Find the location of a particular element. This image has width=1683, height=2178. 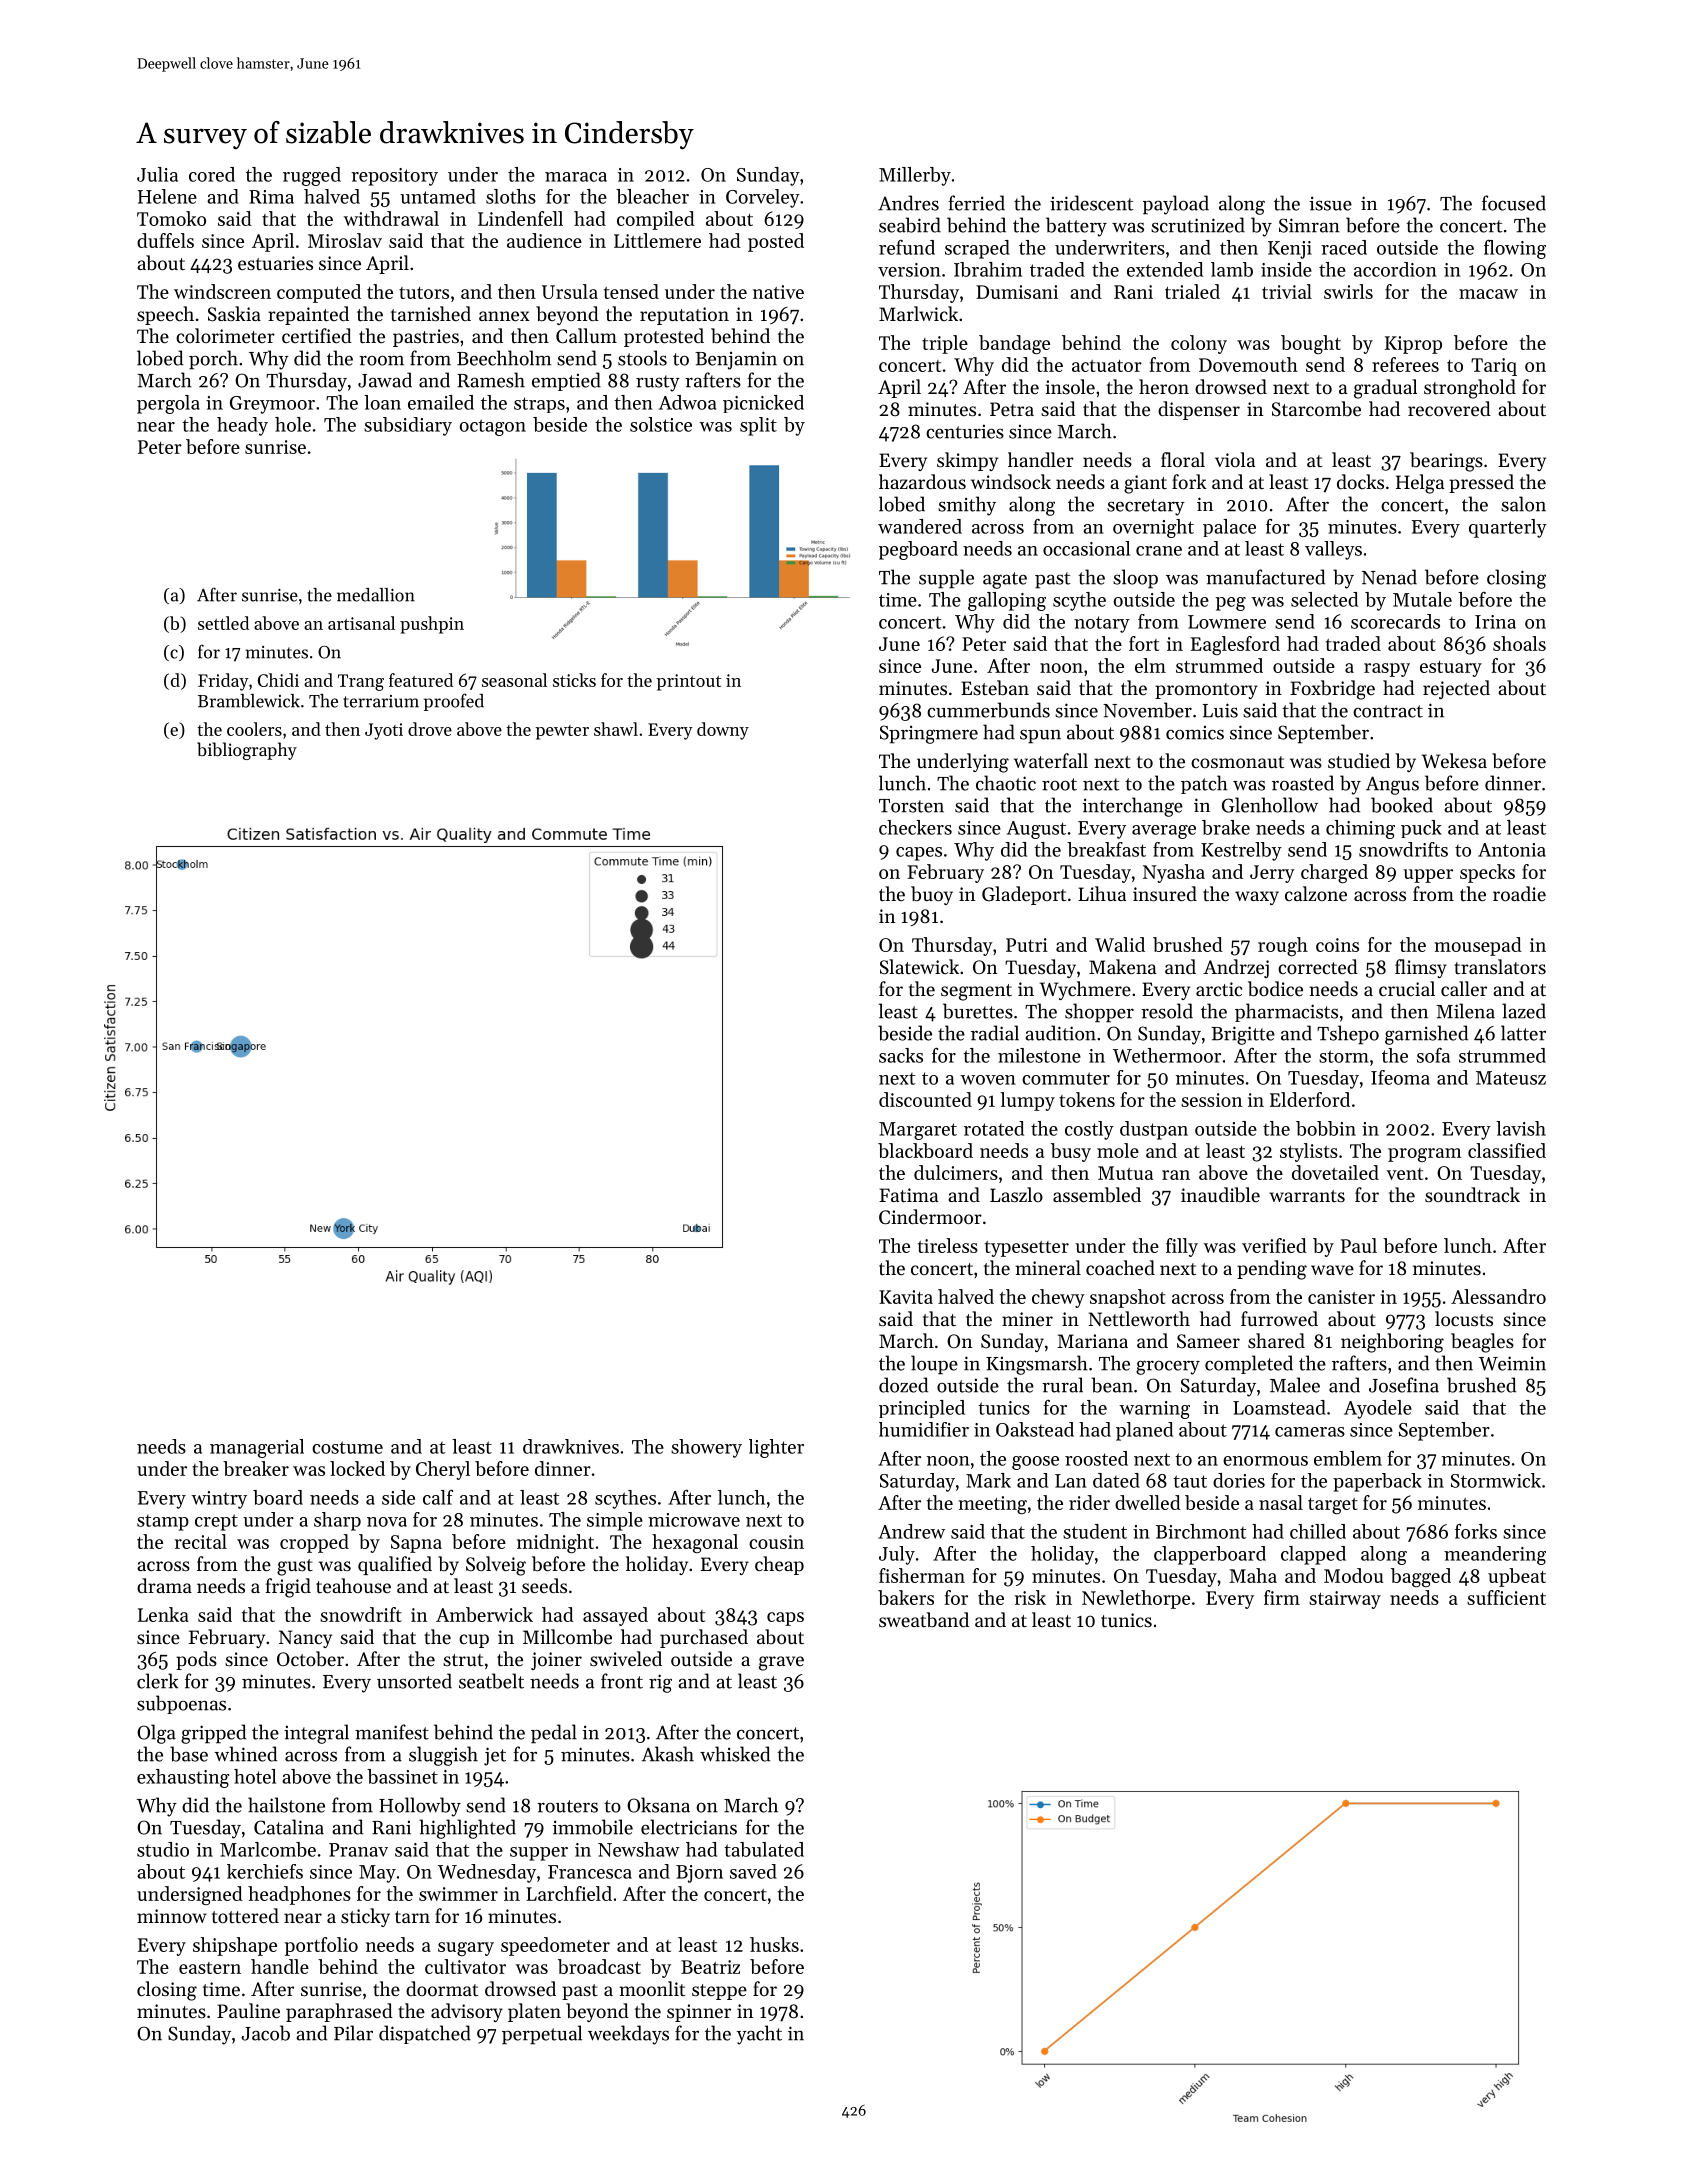

yacht is located at coordinates (759, 2035).
